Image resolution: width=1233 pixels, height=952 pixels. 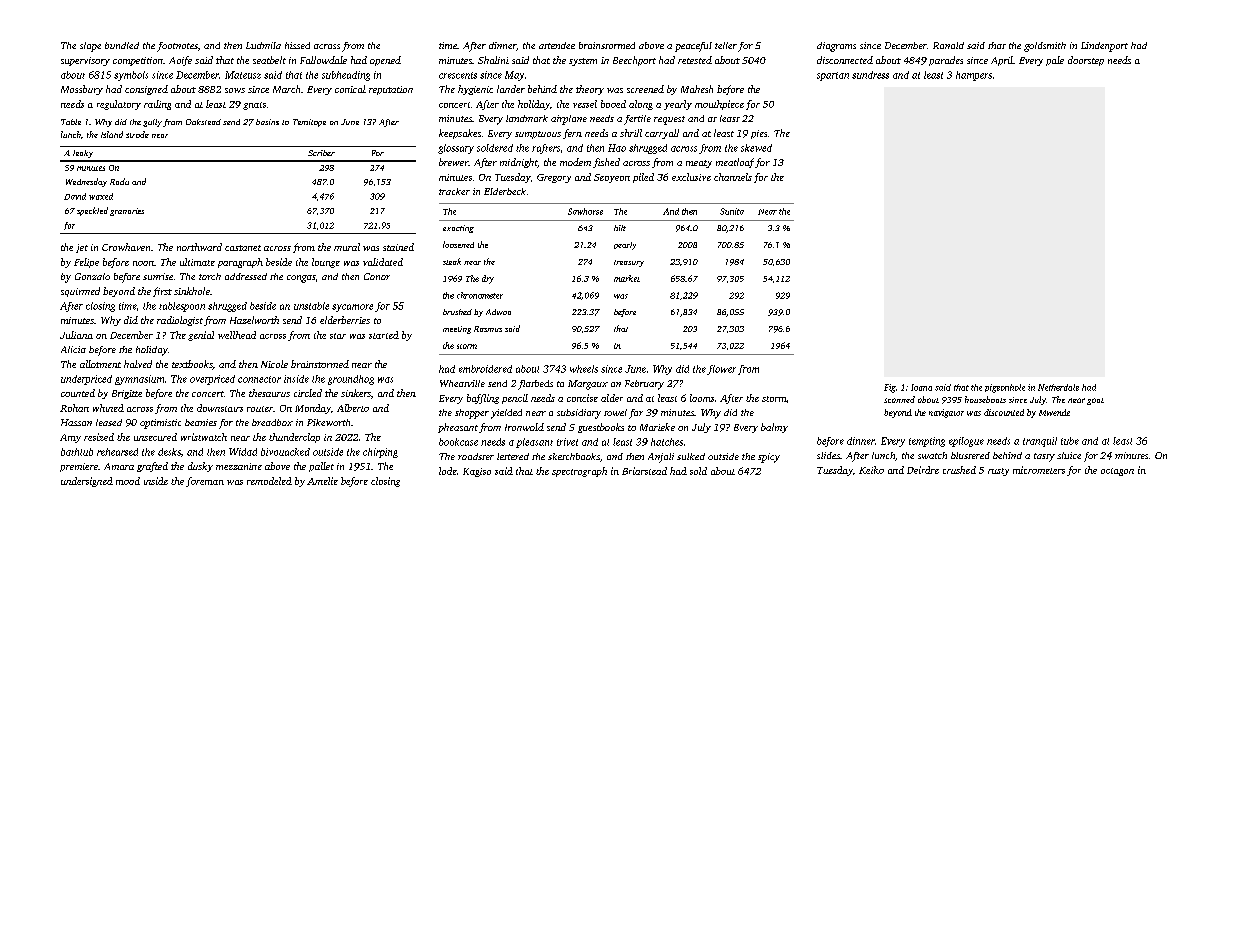 What do you see at coordinates (1104, 47) in the screenshot?
I see `Lindenport` at bounding box center [1104, 47].
